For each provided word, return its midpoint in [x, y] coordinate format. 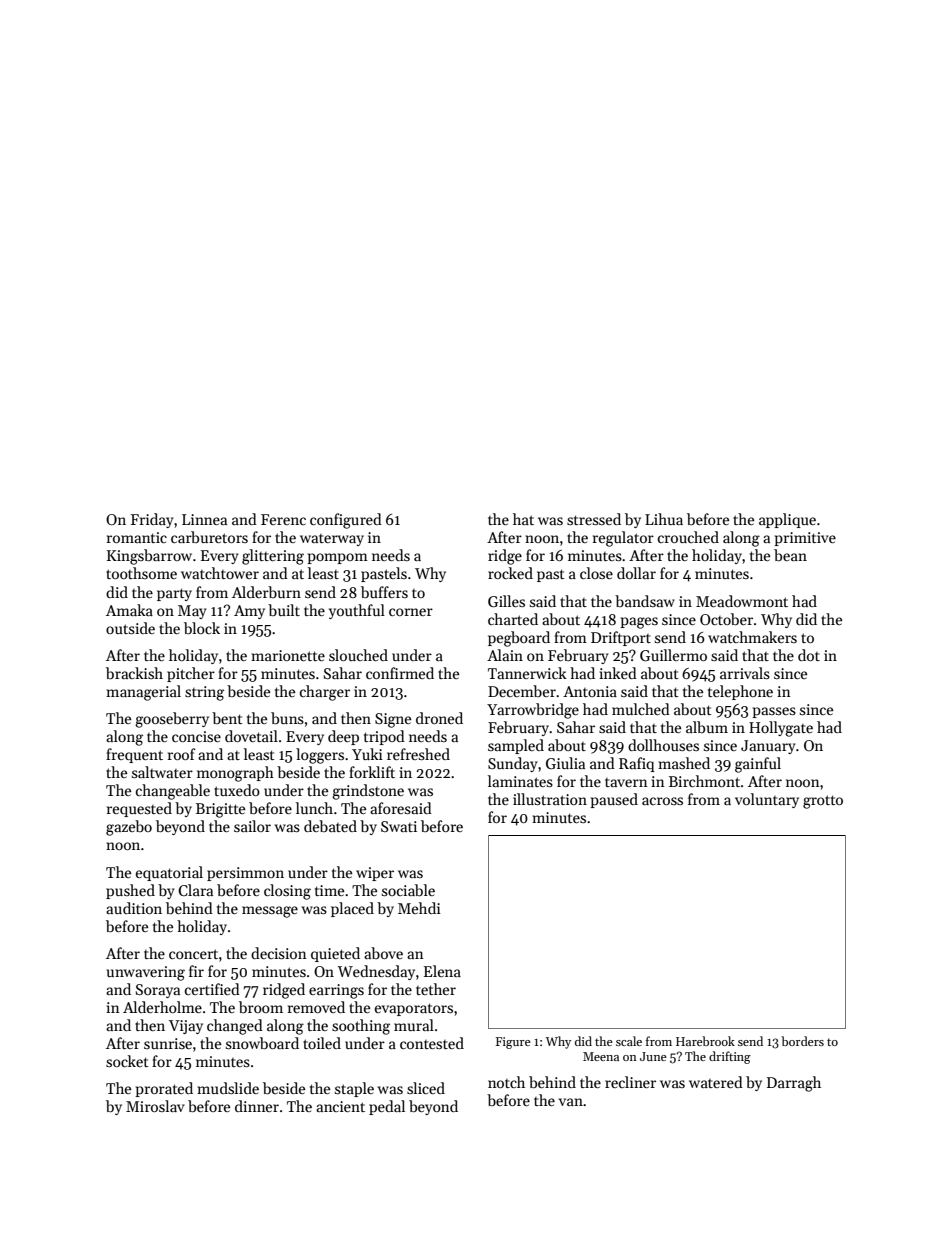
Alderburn [266, 592]
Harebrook [705, 1041]
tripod [384, 737]
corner [411, 612]
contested [432, 1043]
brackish [134, 673]
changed [235, 1027]
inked [618, 673]
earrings [336, 991]
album [707, 727]
